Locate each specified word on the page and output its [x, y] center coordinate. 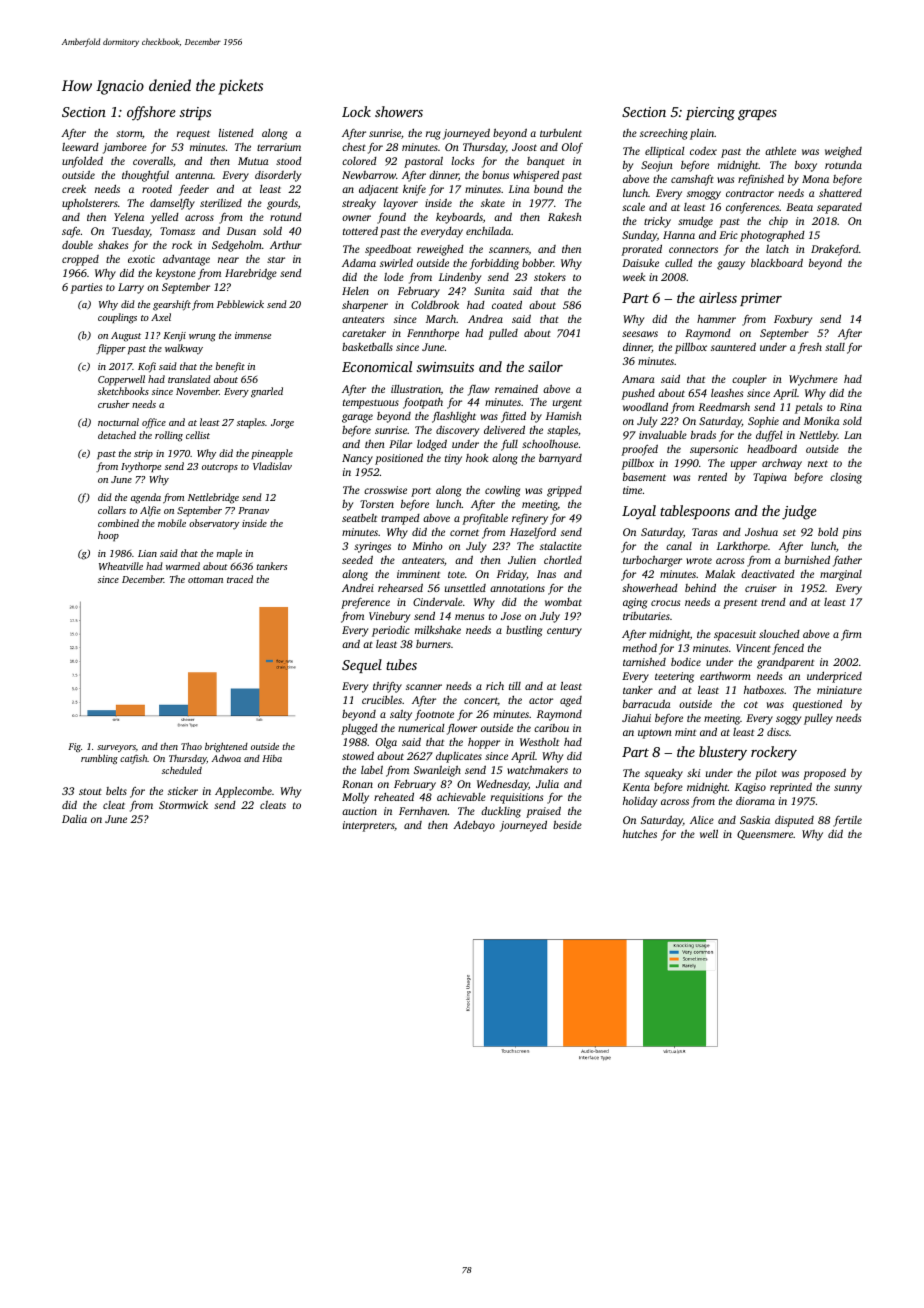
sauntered [733, 346]
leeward [80, 147]
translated [189, 379]
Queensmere [765, 835]
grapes [757, 115]
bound [548, 188]
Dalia [74, 819]
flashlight [454, 417]
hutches [640, 834]
